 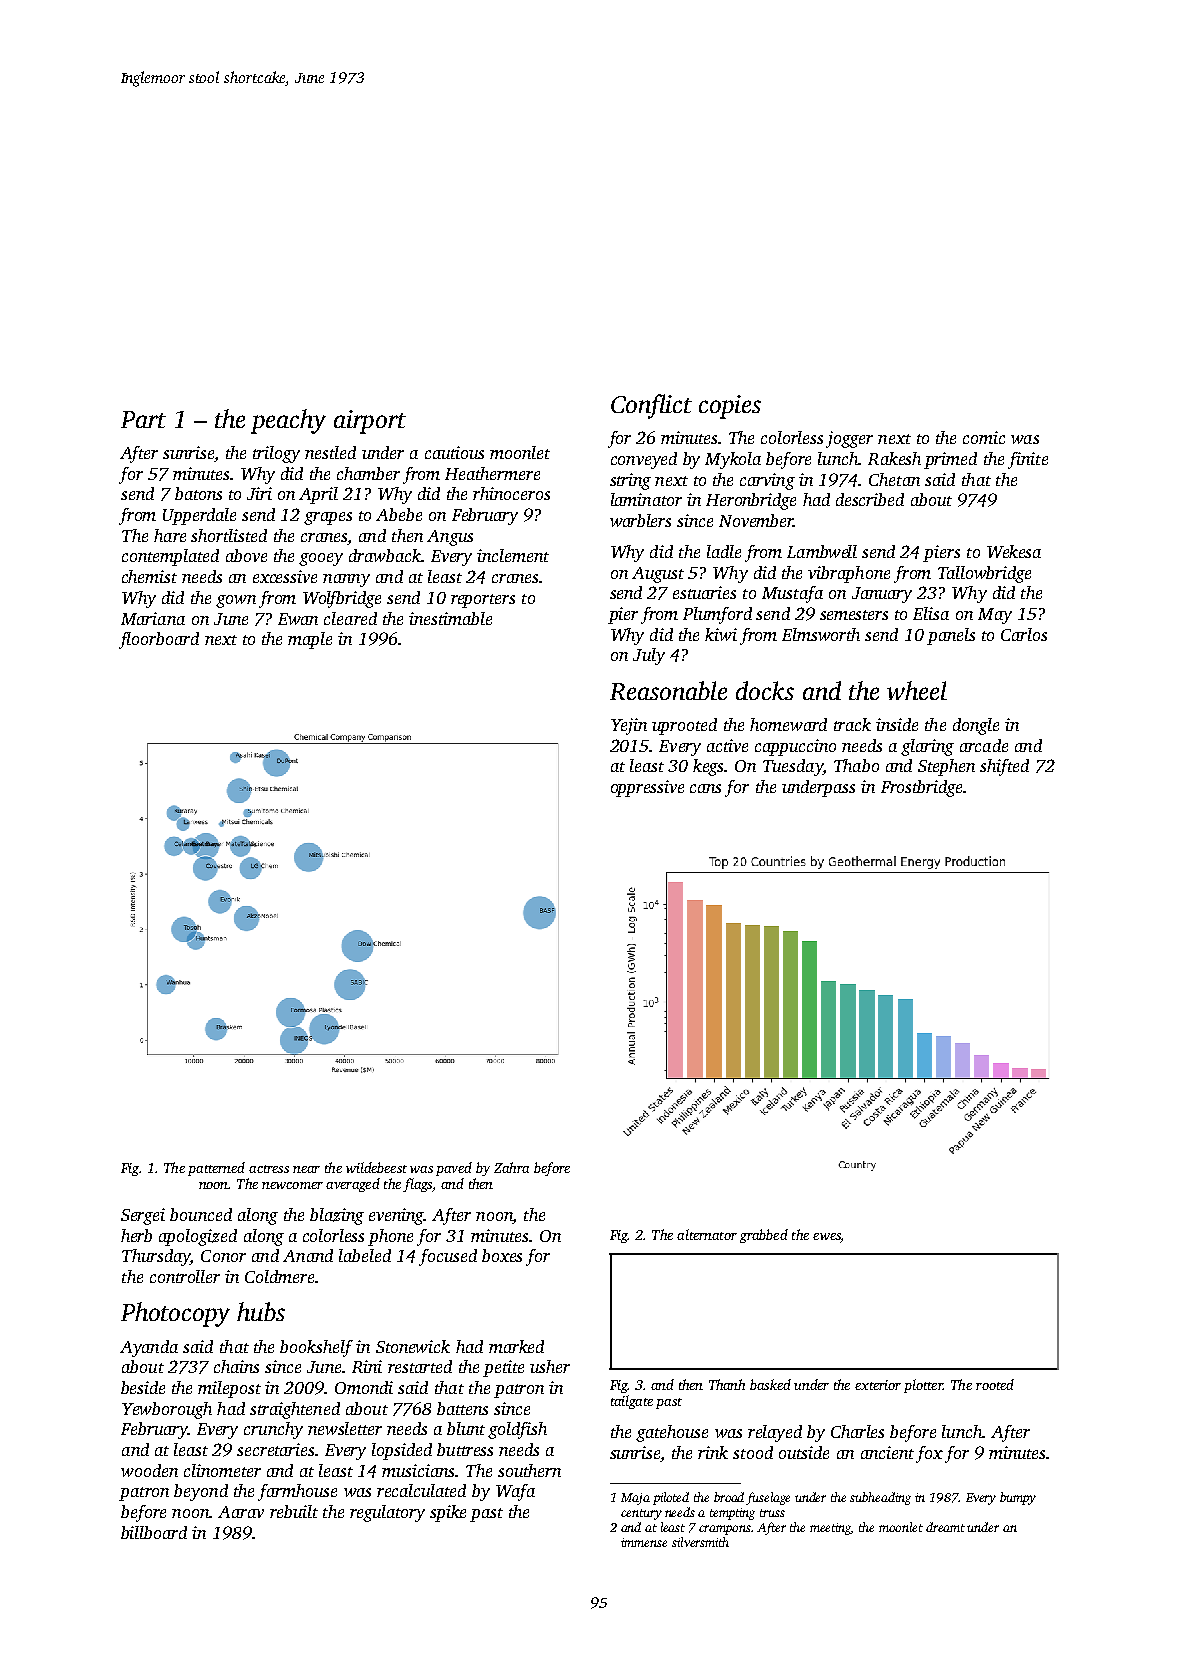 What do you see at coordinates (849, 439) in the screenshot?
I see `jogger` at bounding box center [849, 439].
